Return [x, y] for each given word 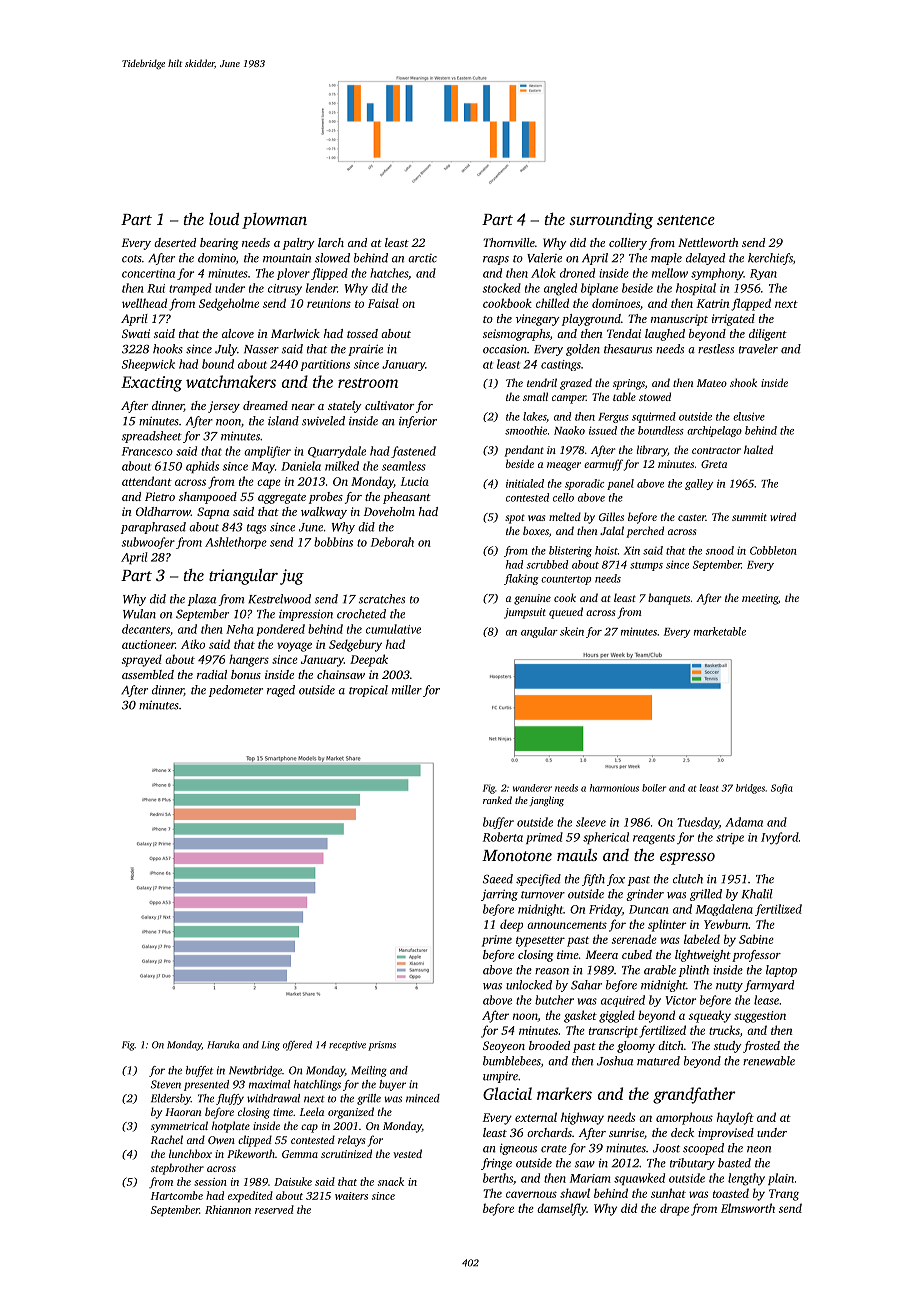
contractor [716, 450]
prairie [365, 350]
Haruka [223, 1045]
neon [759, 1149]
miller [407, 690]
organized [351, 1113]
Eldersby [171, 1099]
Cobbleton [773, 550]
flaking [521, 579]
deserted [175, 242]
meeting [760, 599]
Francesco [147, 451]
